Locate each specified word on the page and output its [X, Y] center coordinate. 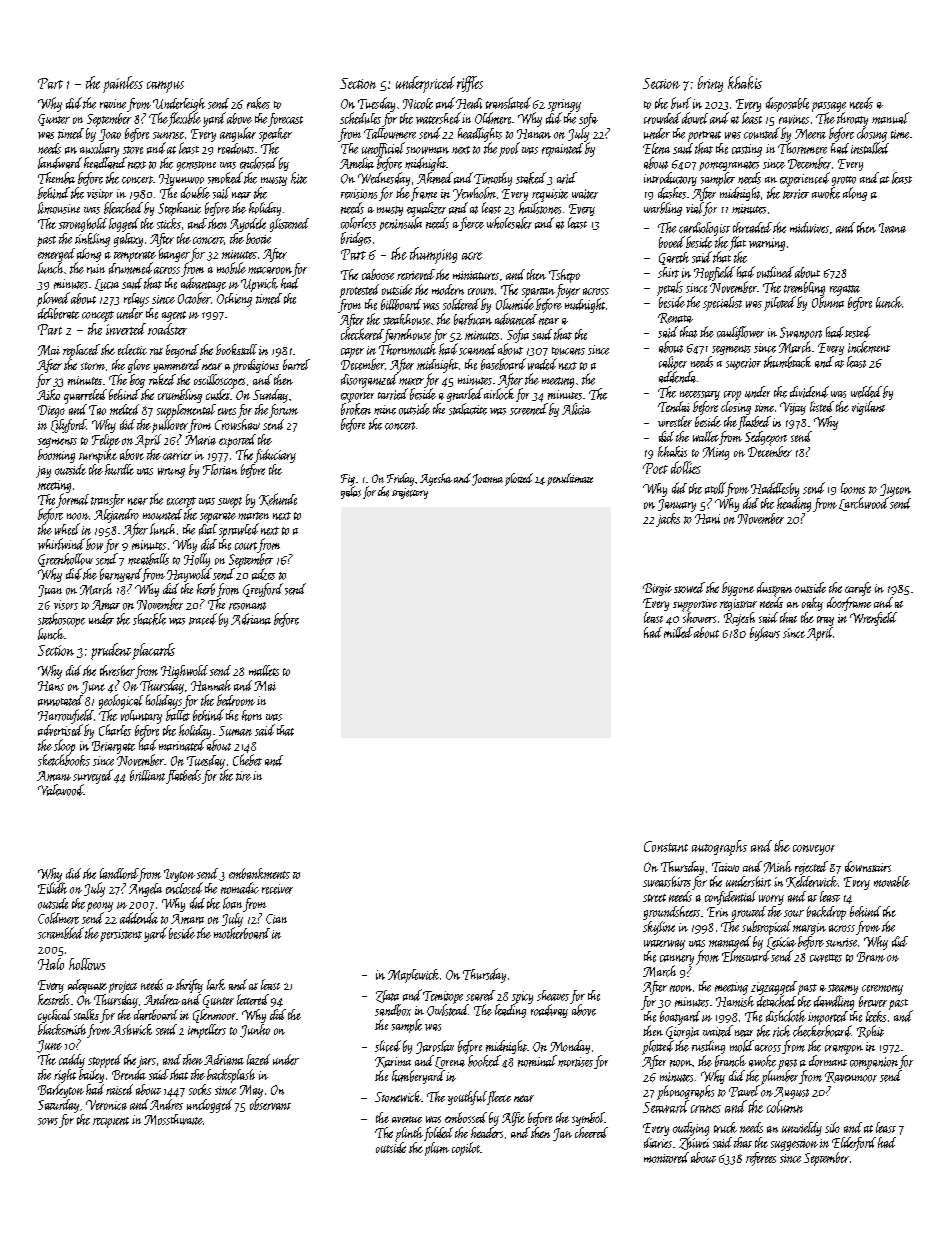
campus [165, 87]
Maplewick [413, 976]
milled [678, 632]
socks [200, 1089]
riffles [470, 84]
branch [730, 1061]
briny [710, 84]
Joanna [487, 480]
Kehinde [278, 499]
